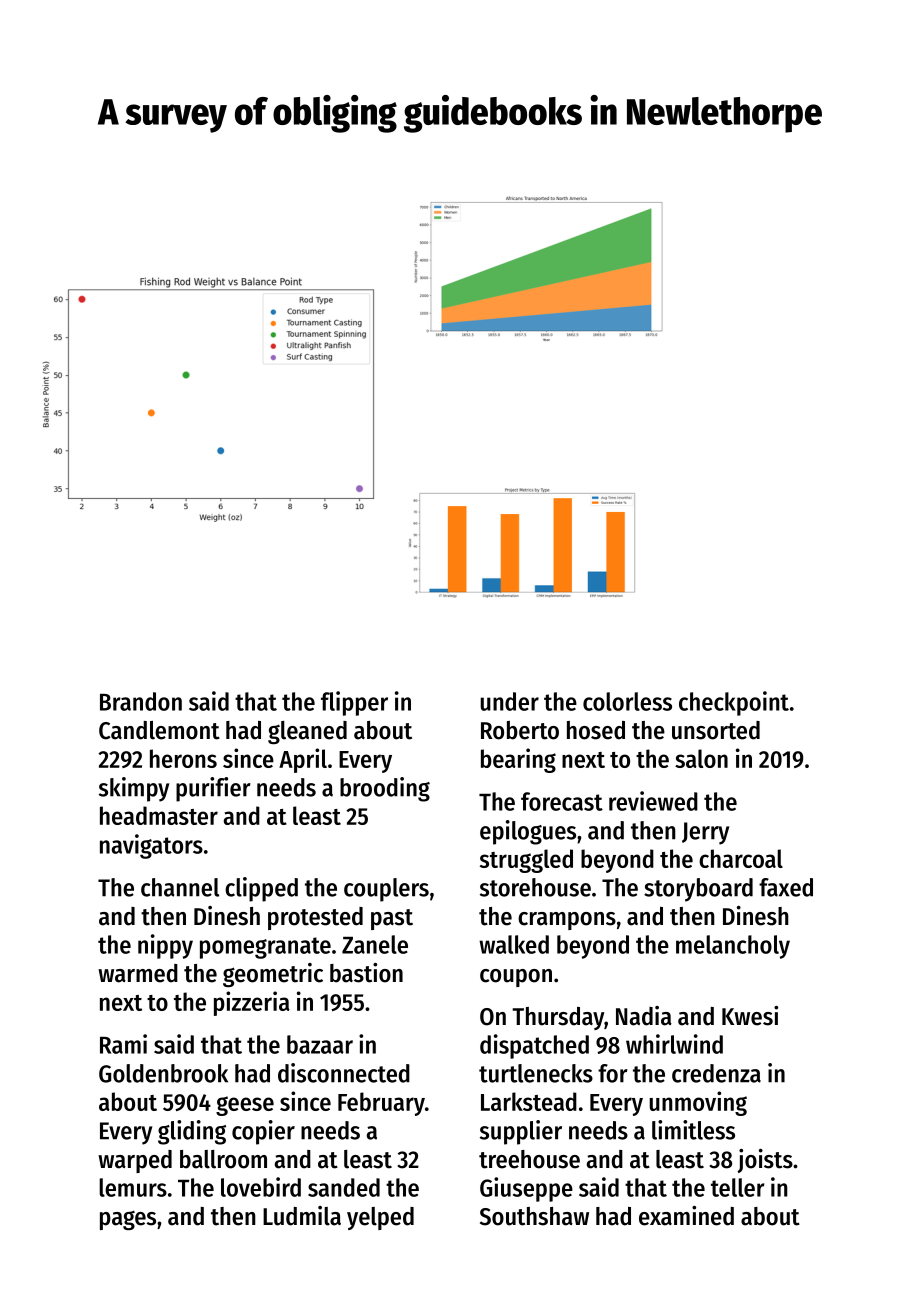  Describe the element at coordinates (534, 1216) in the screenshot. I see `Southshaw` at that location.
